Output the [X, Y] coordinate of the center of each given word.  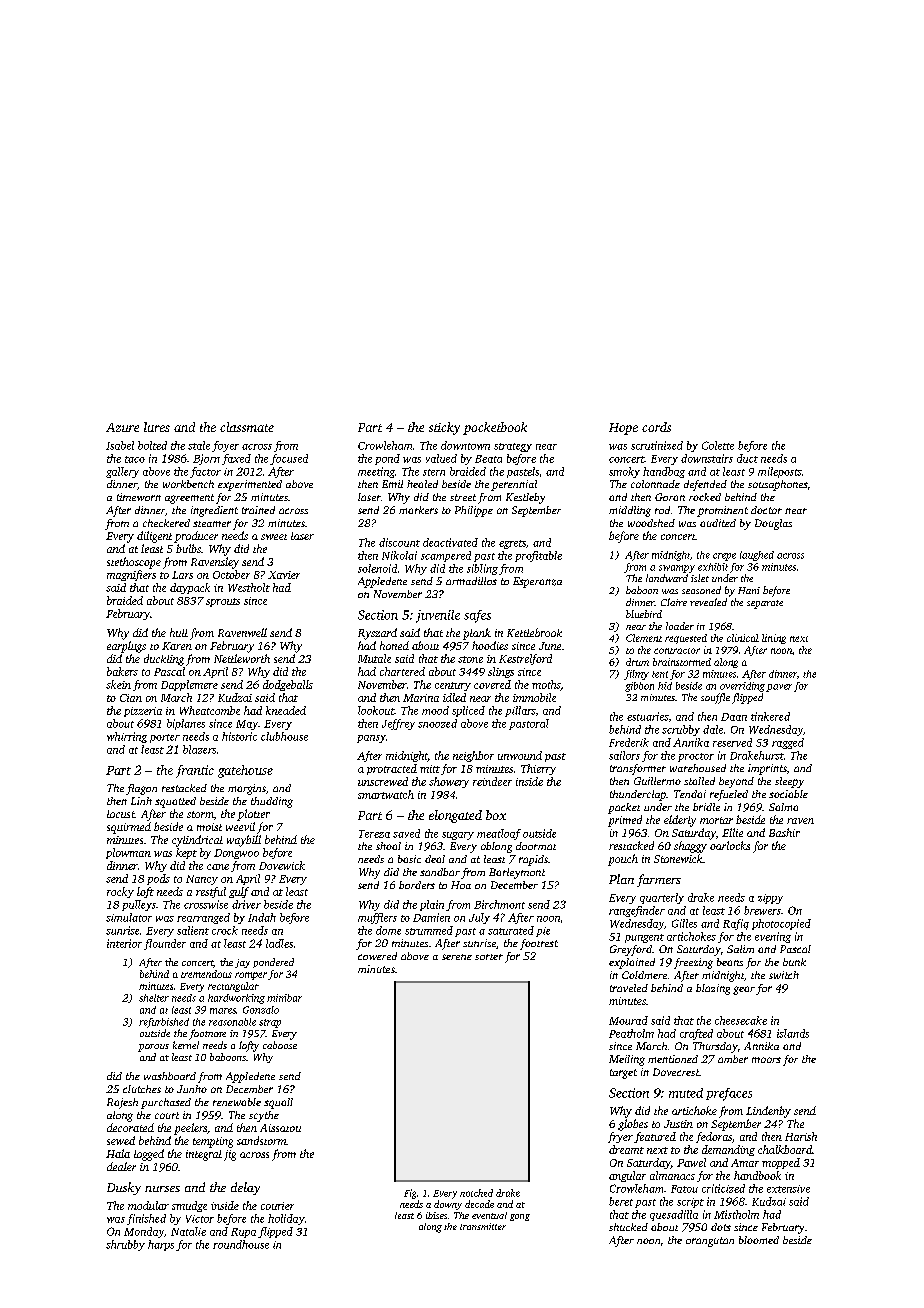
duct [747, 458]
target [623, 1074]
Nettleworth [242, 658]
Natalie [188, 1231]
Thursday [715, 1047]
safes [477, 616]
